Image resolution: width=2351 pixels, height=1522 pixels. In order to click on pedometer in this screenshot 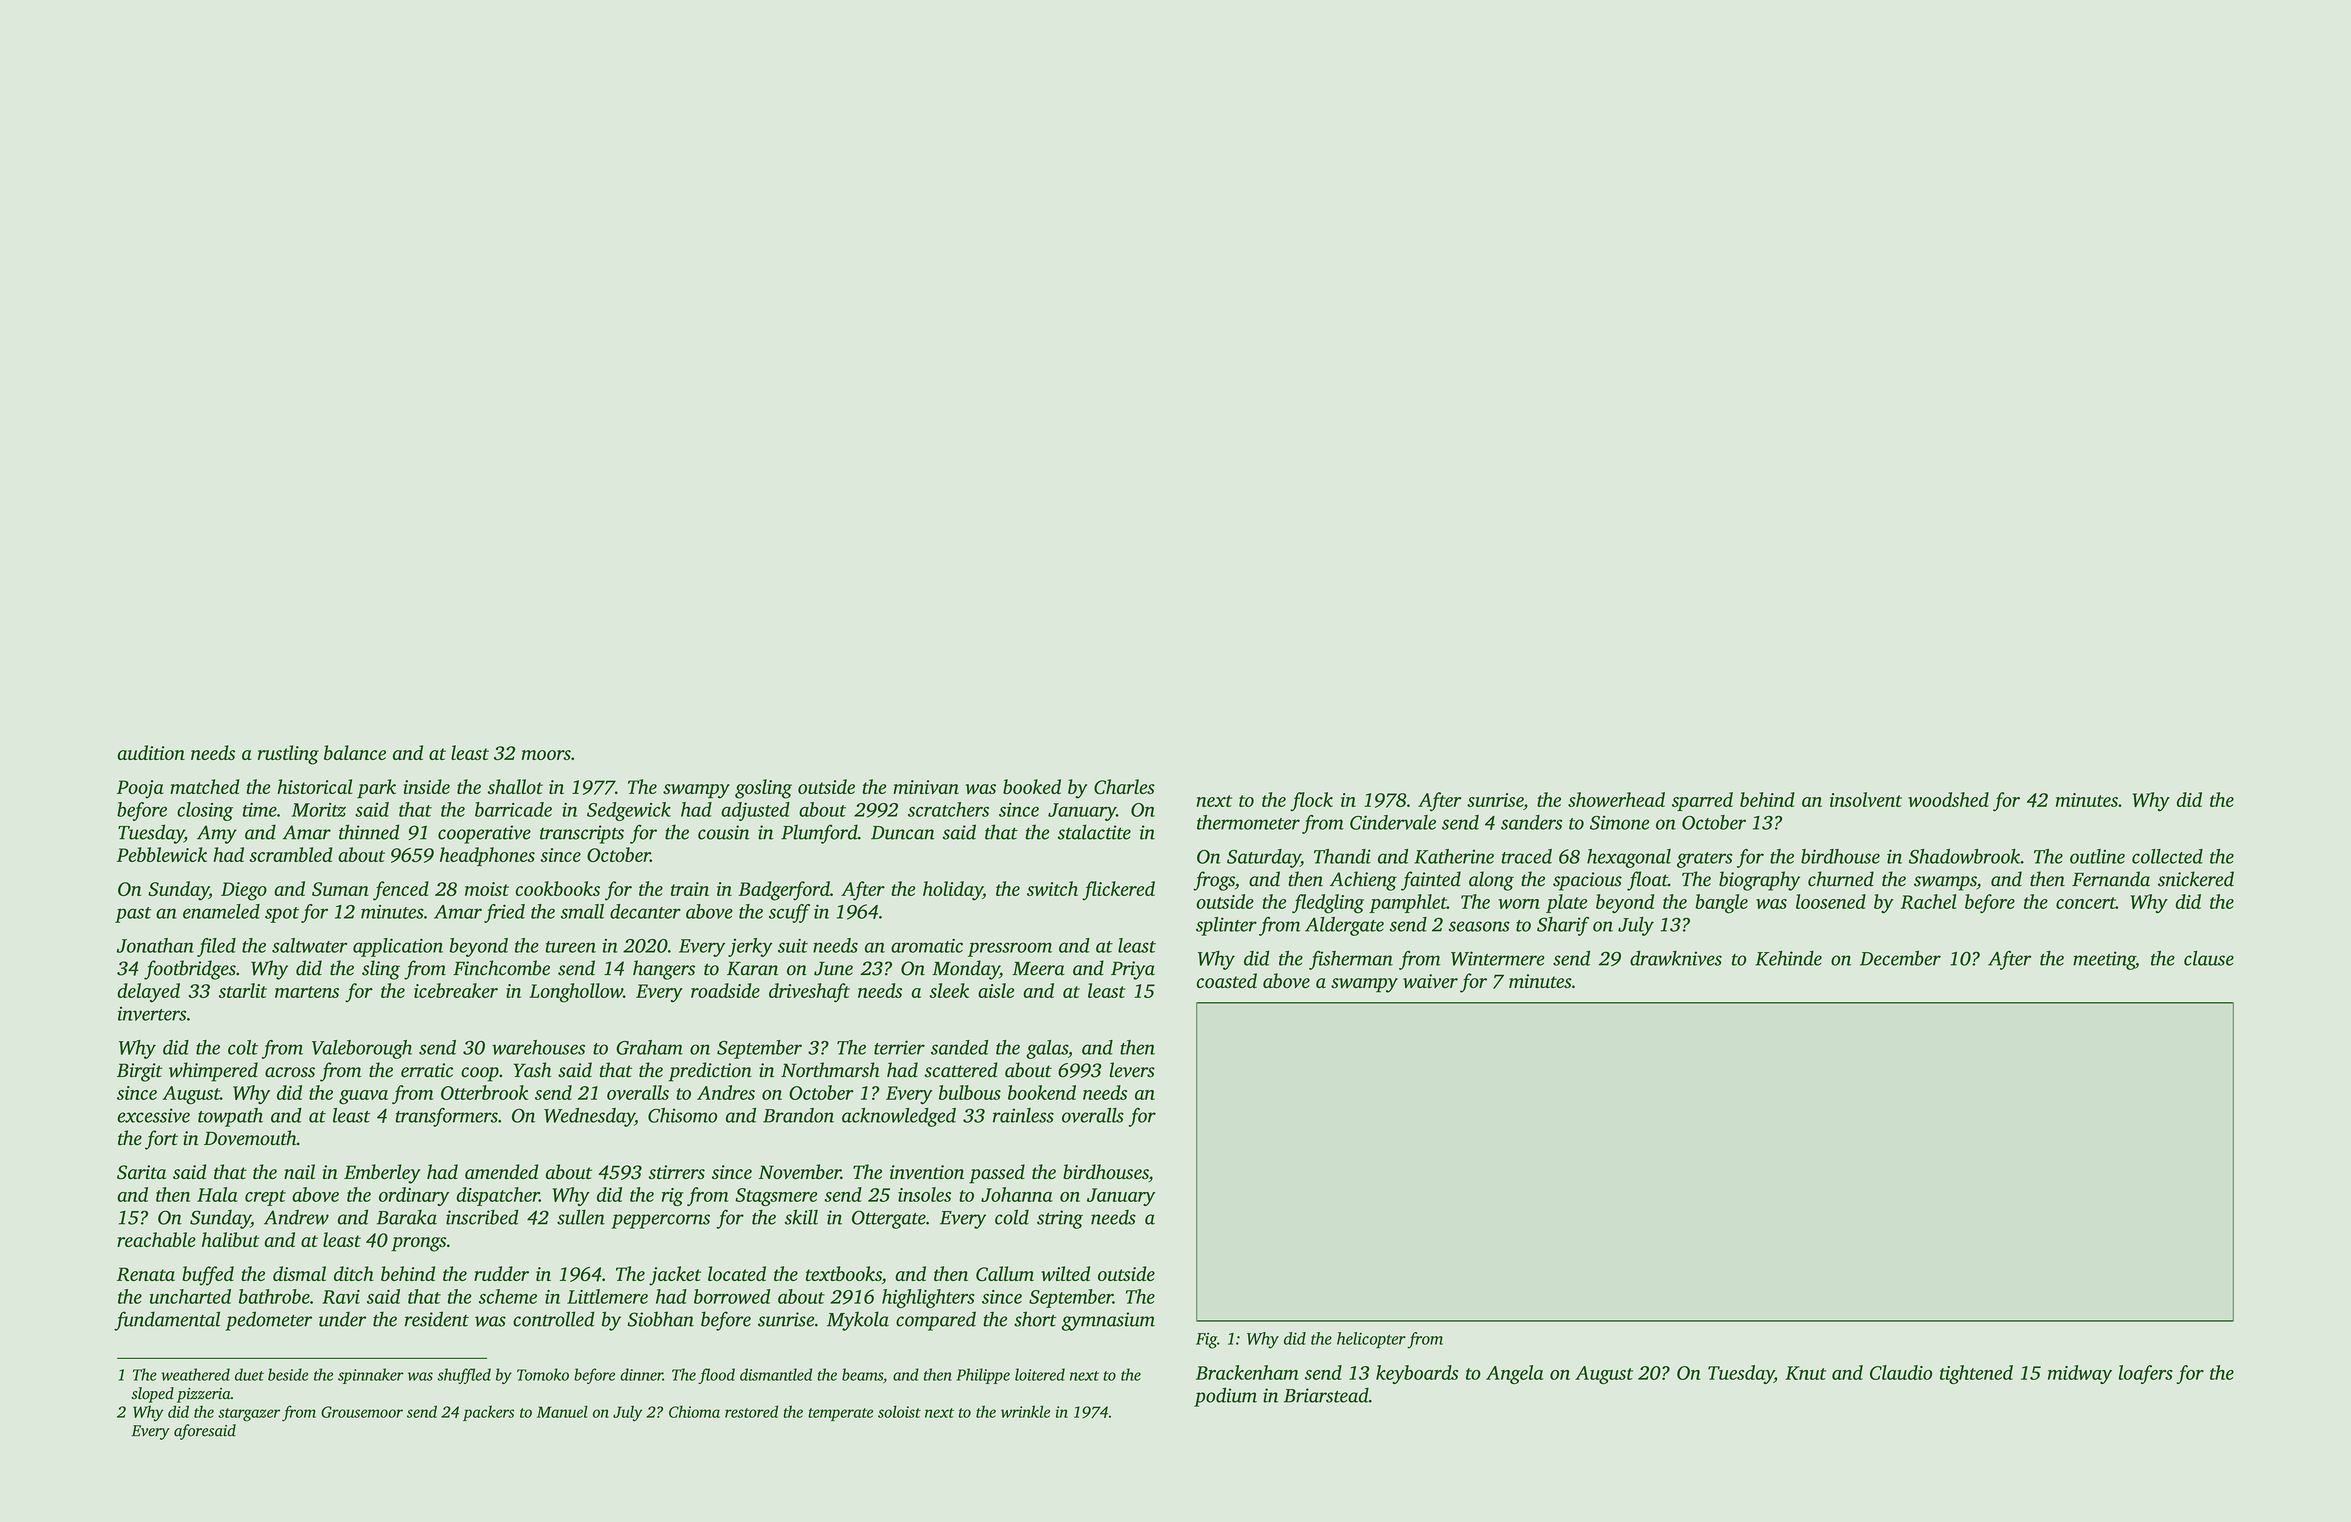, I will do `click(268, 1321)`.
